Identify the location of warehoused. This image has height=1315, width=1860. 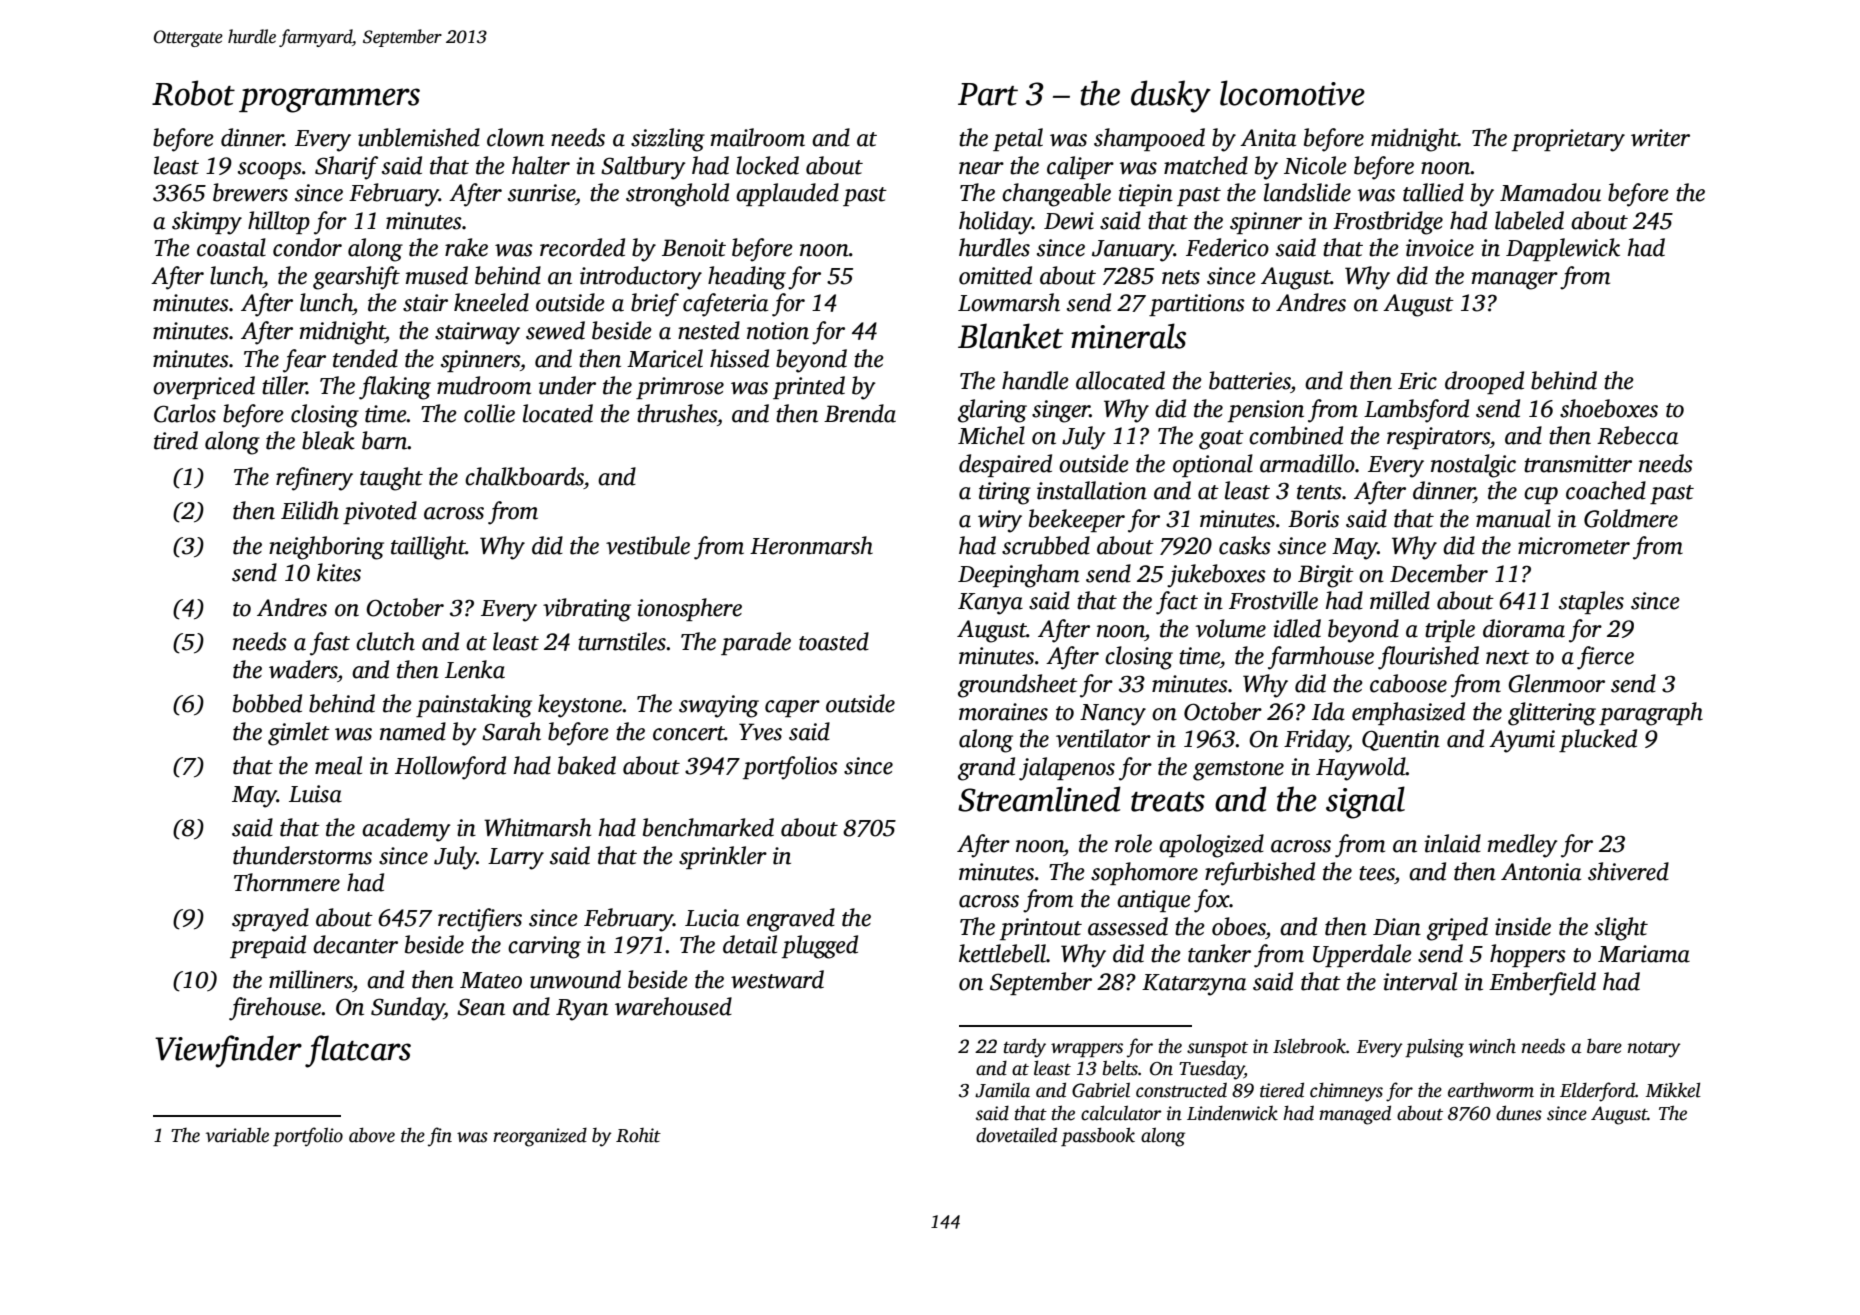
(673, 1006).
